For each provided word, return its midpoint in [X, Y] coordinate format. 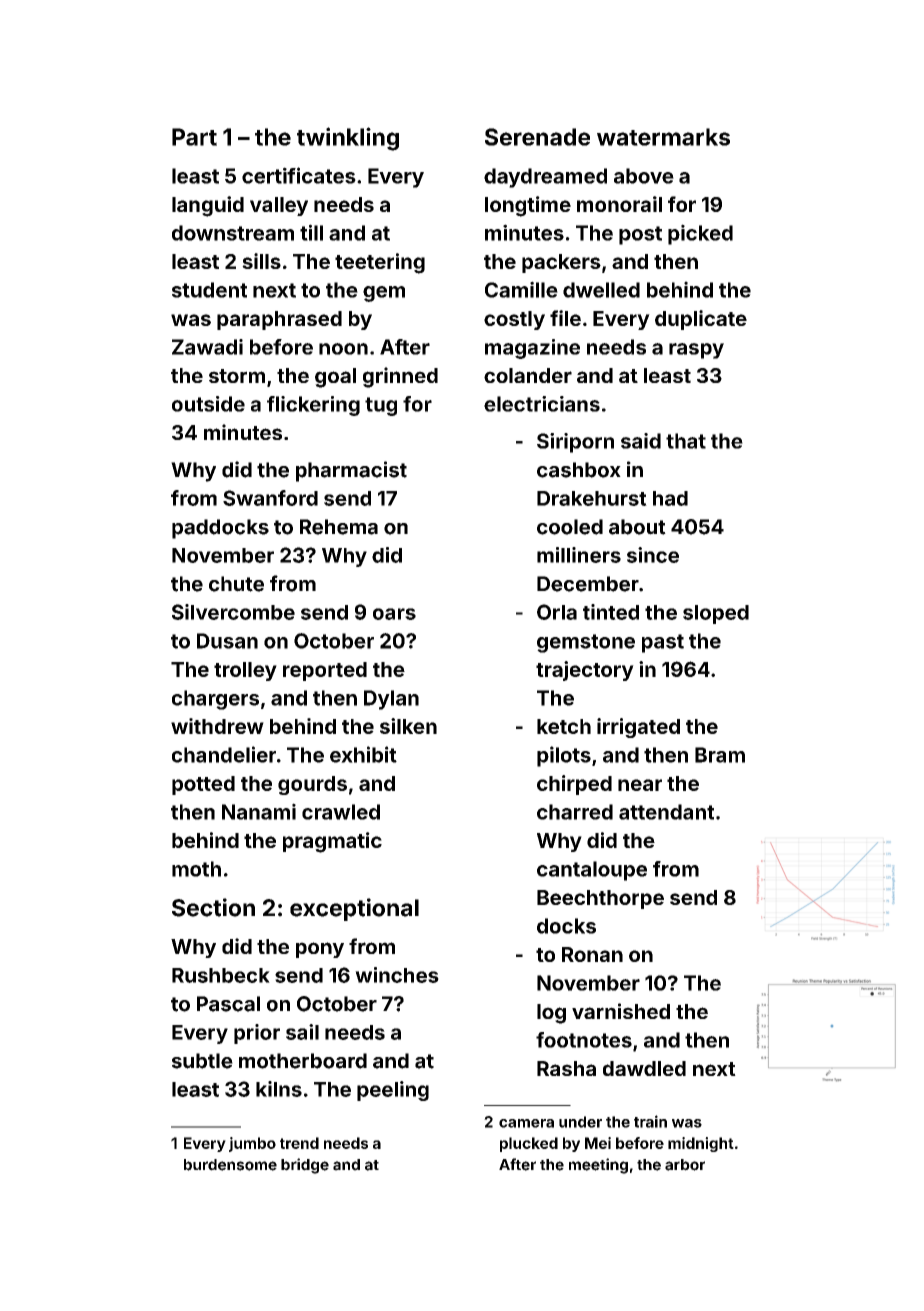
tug [381, 406]
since [653, 555]
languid [208, 206]
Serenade [537, 137]
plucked [529, 1144]
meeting [598, 1166]
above [644, 176]
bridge [305, 1166]
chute [236, 584]
